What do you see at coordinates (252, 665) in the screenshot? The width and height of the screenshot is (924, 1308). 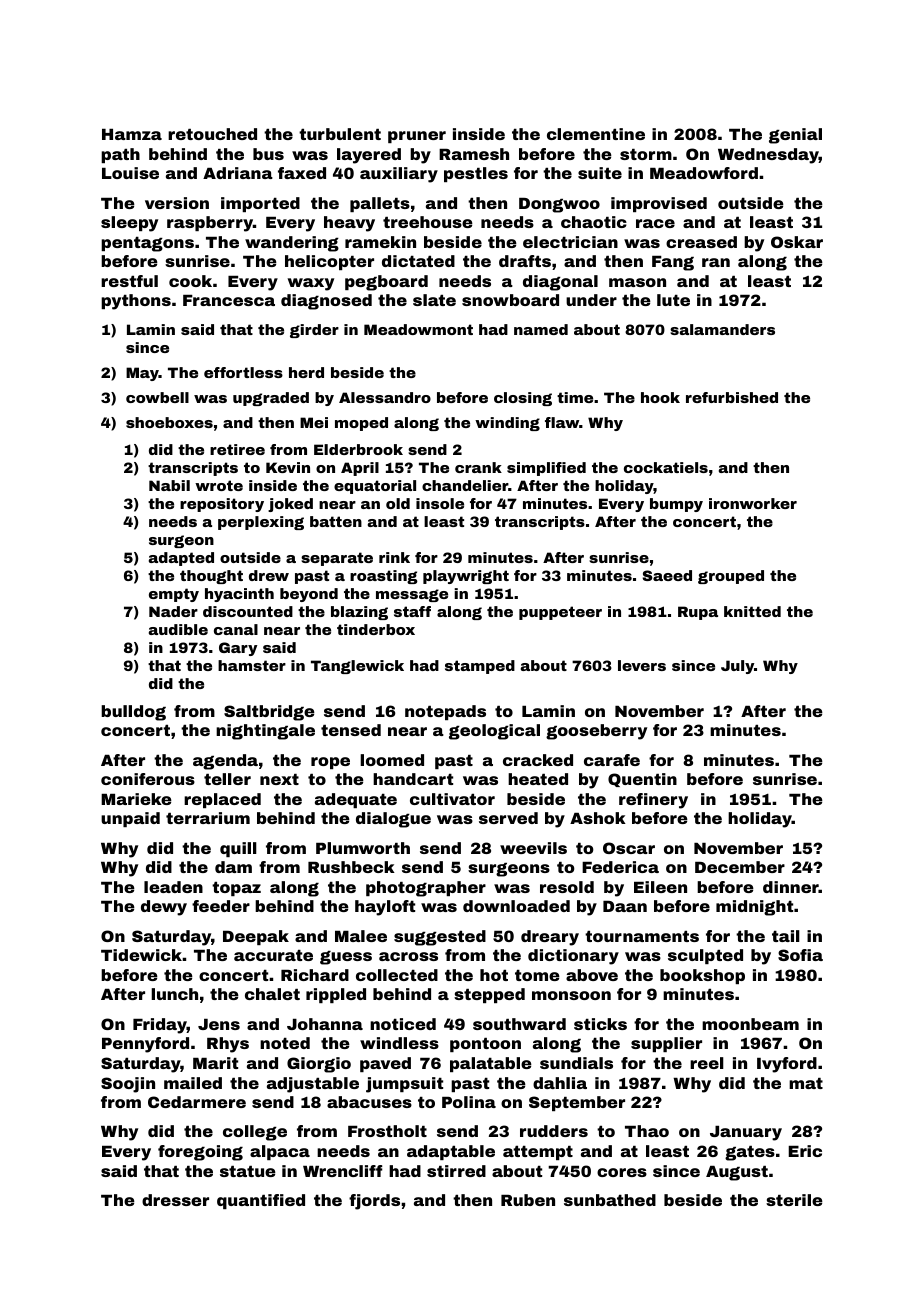 I see `hamster` at bounding box center [252, 665].
